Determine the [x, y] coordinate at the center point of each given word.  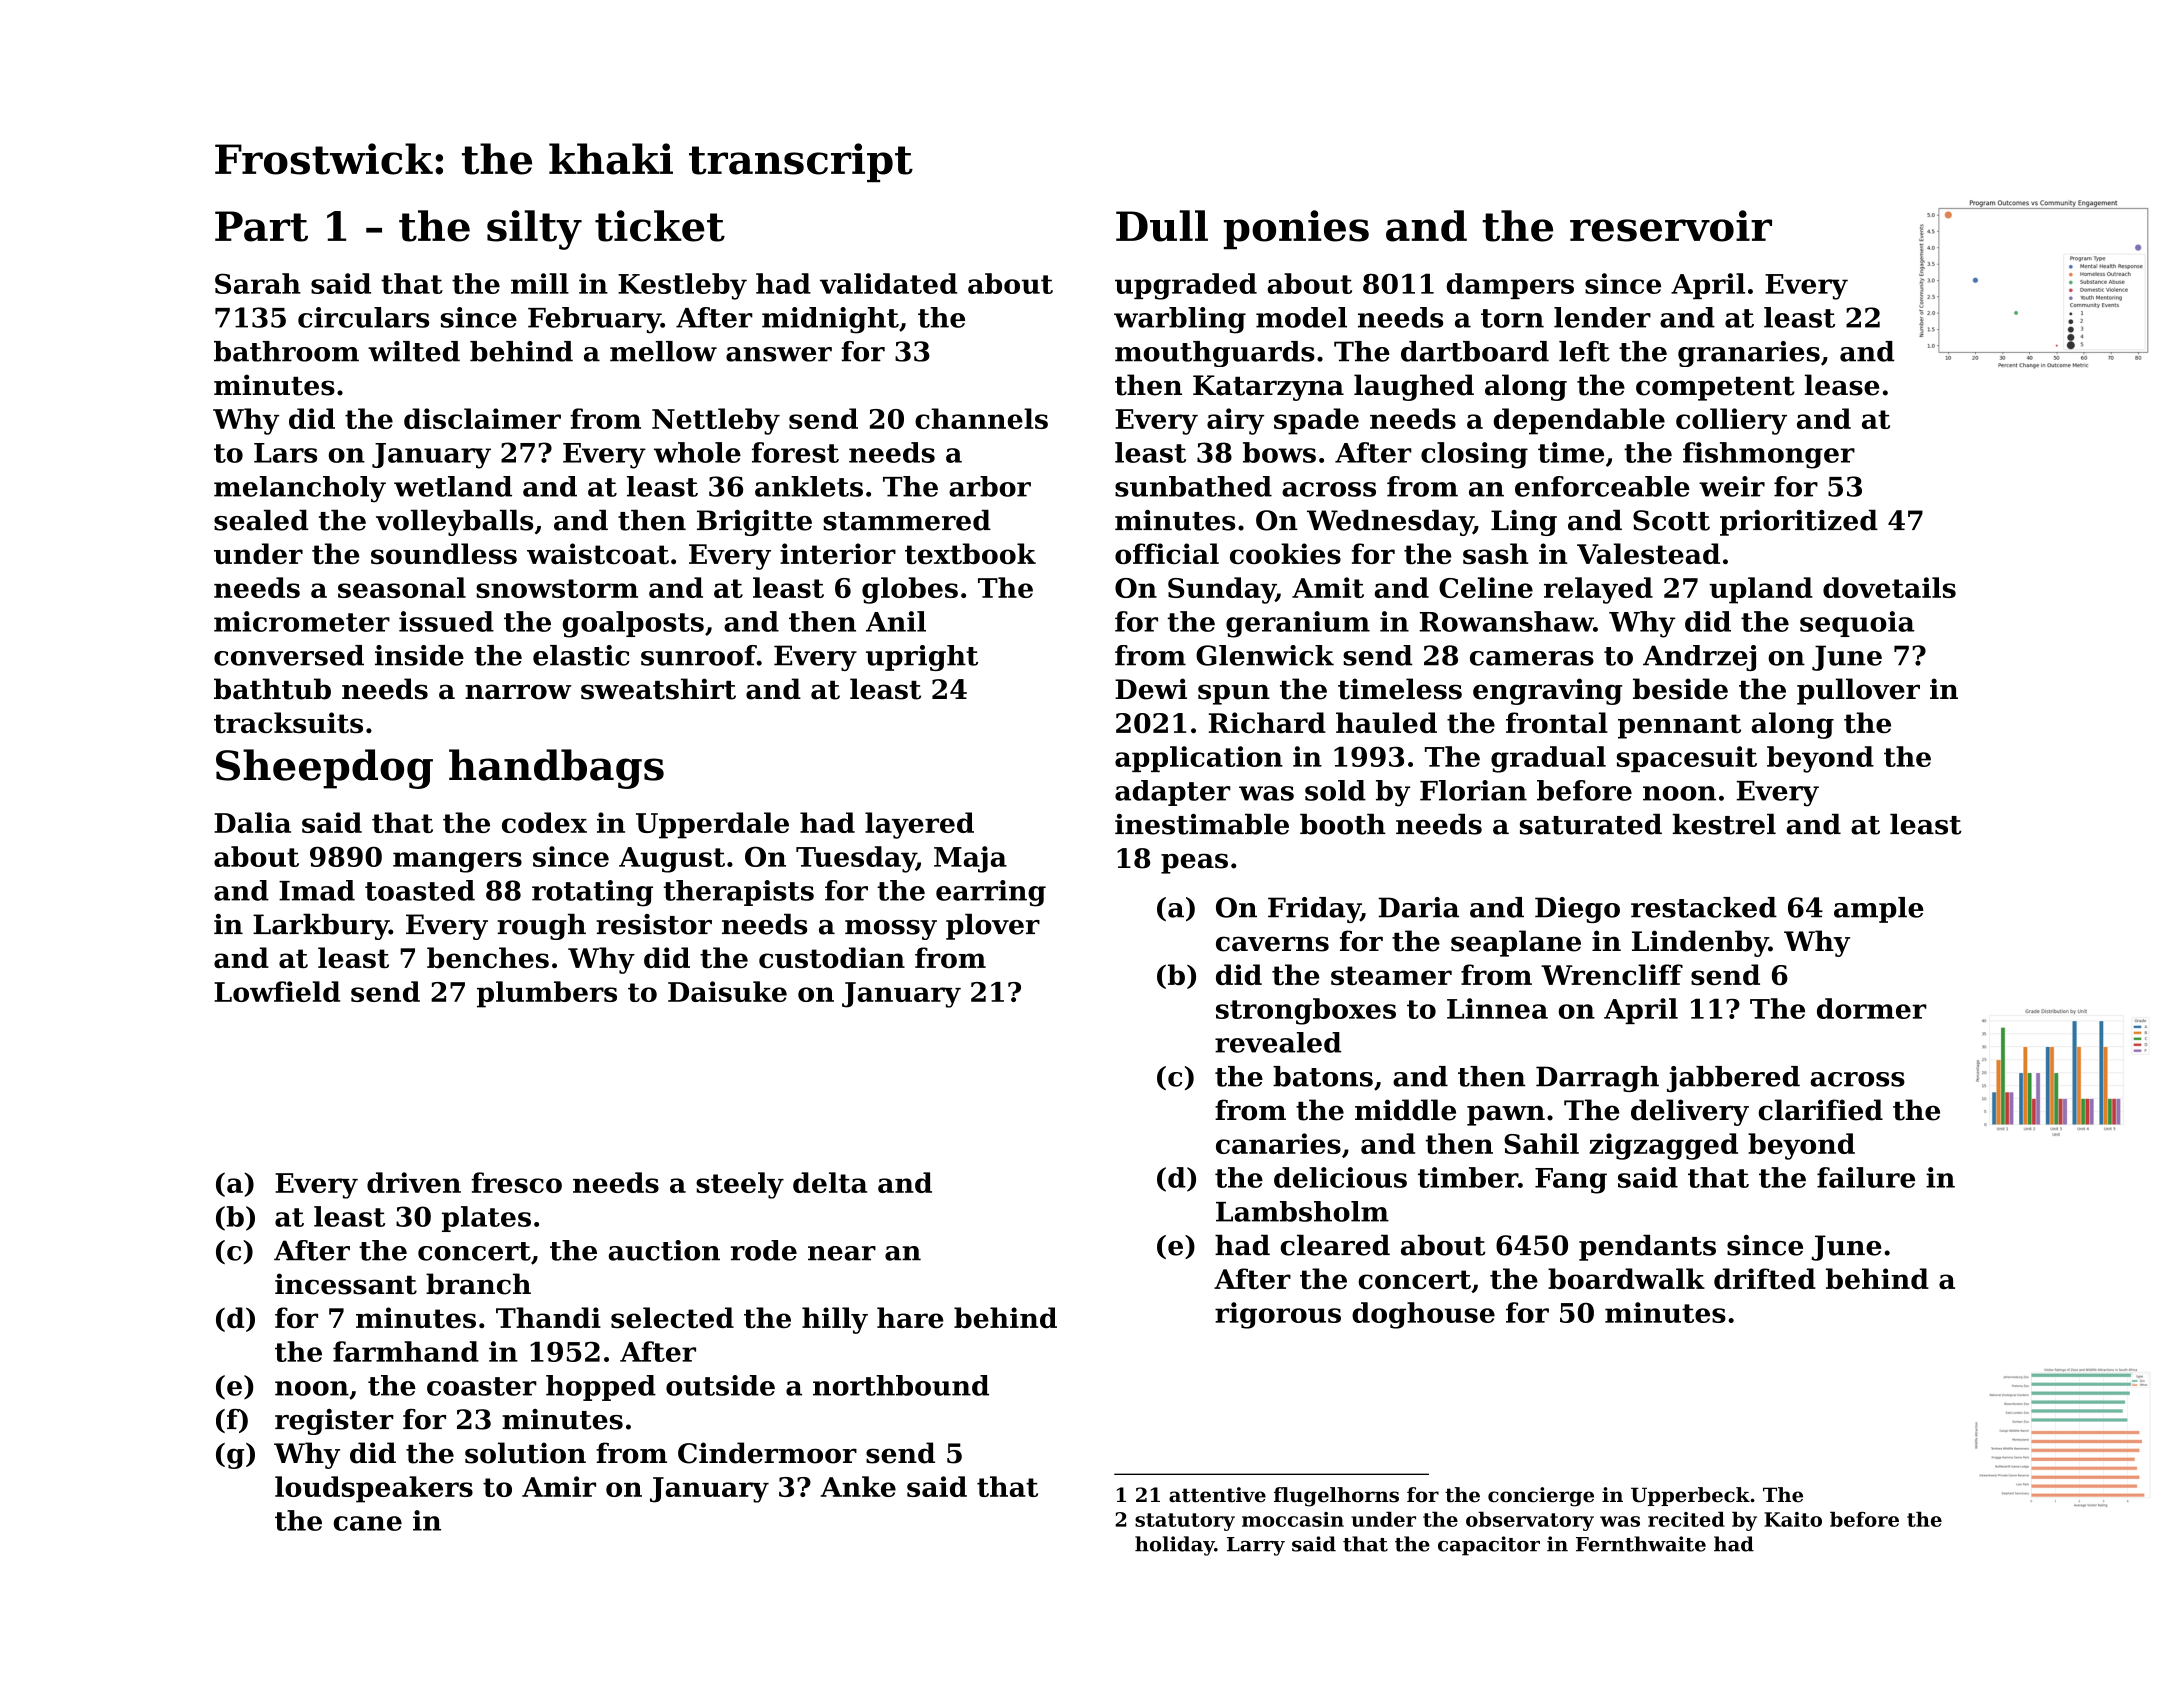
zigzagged [1663, 1146]
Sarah [258, 283]
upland [1761, 590]
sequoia [1857, 624]
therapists [739, 893]
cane [367, 1523]
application [1199, 759]
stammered [907, 520]
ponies [1296, 229]
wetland [453, 486]
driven [414, 1182]
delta [830, 1182]
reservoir [1671, 226]
